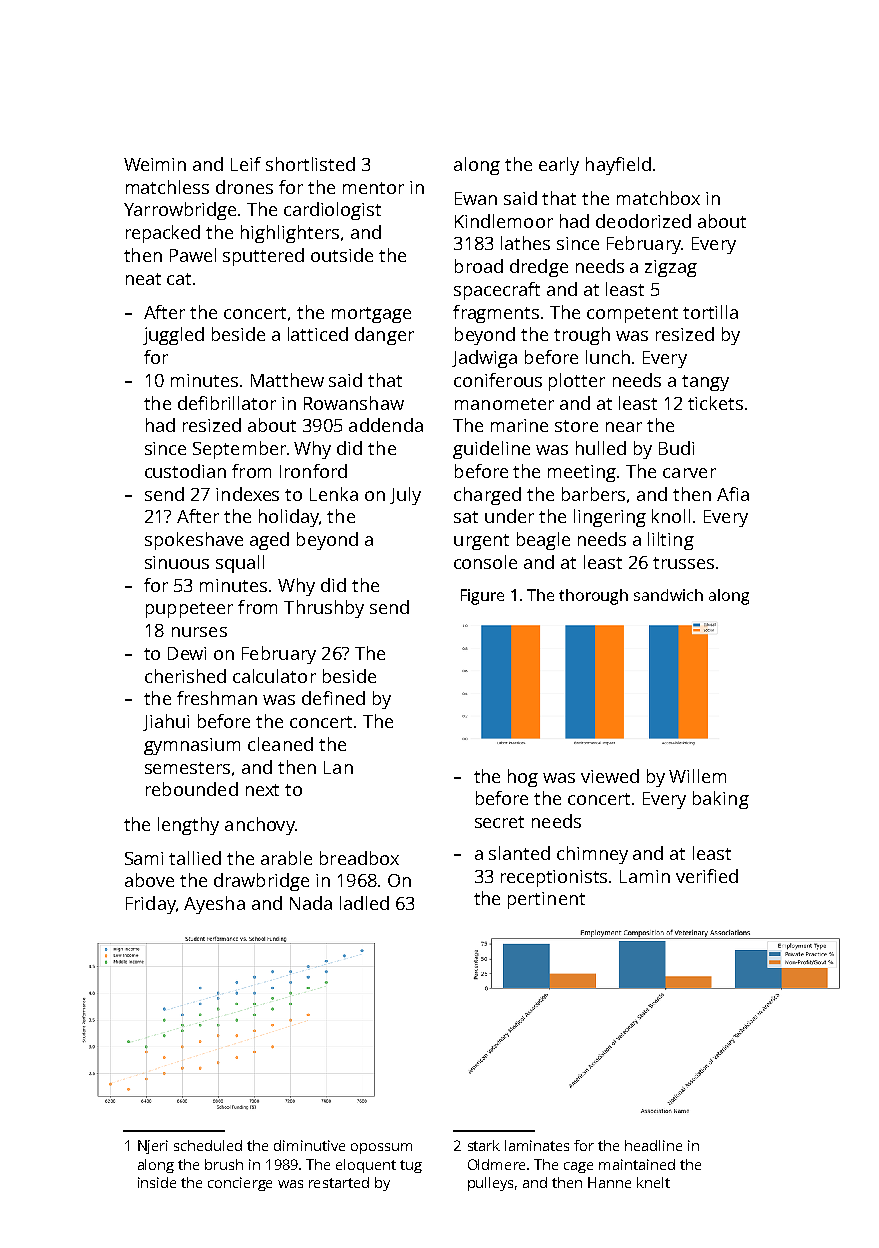 The width and height of the screenshot is (879, 1248). I want to click on matchbox, so click(658, 198).
